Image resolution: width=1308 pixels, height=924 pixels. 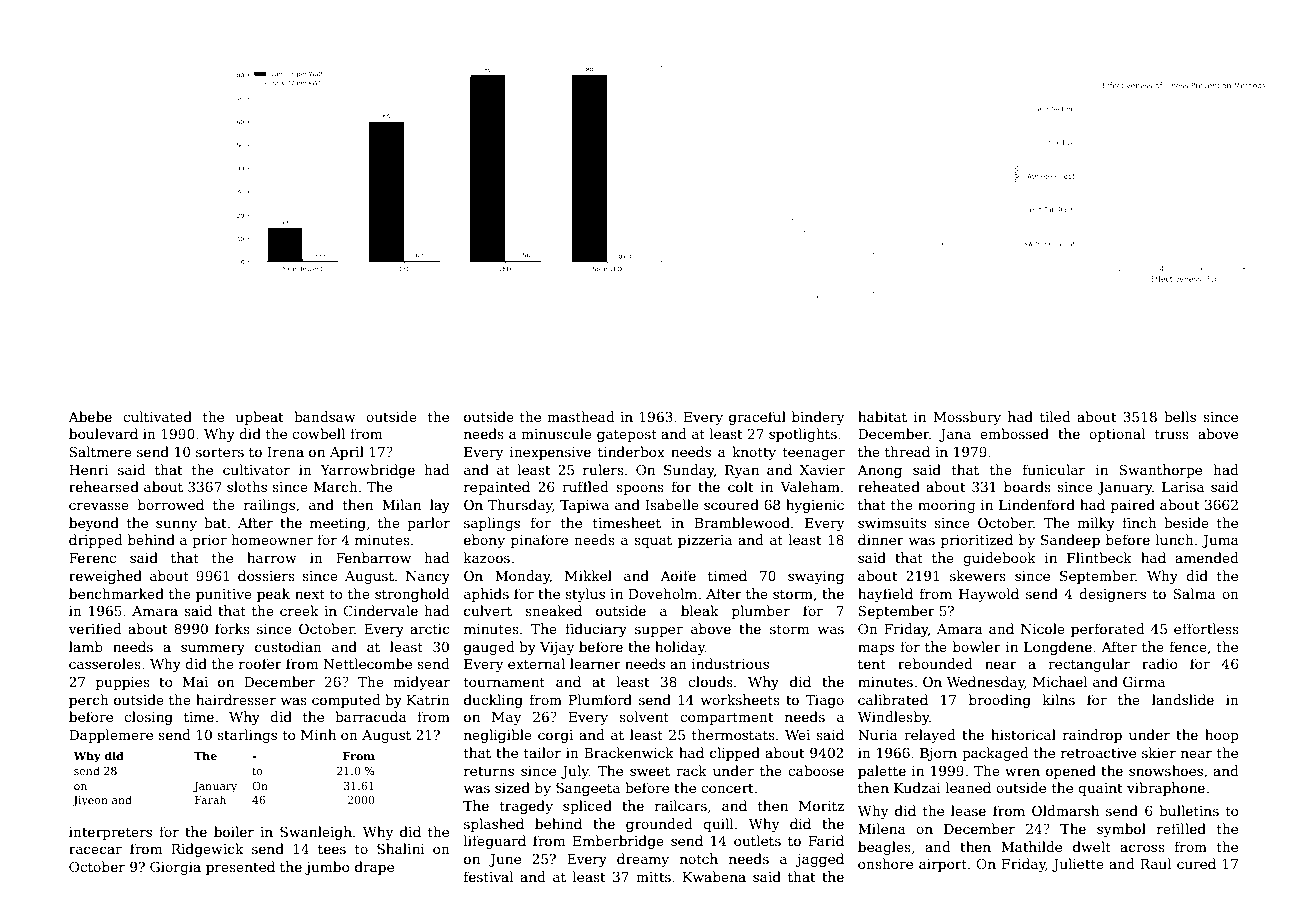 What do you see at coordinates (110, 833) in the screenshot?
I see `interpreters` at bounding box center [110, 833].
